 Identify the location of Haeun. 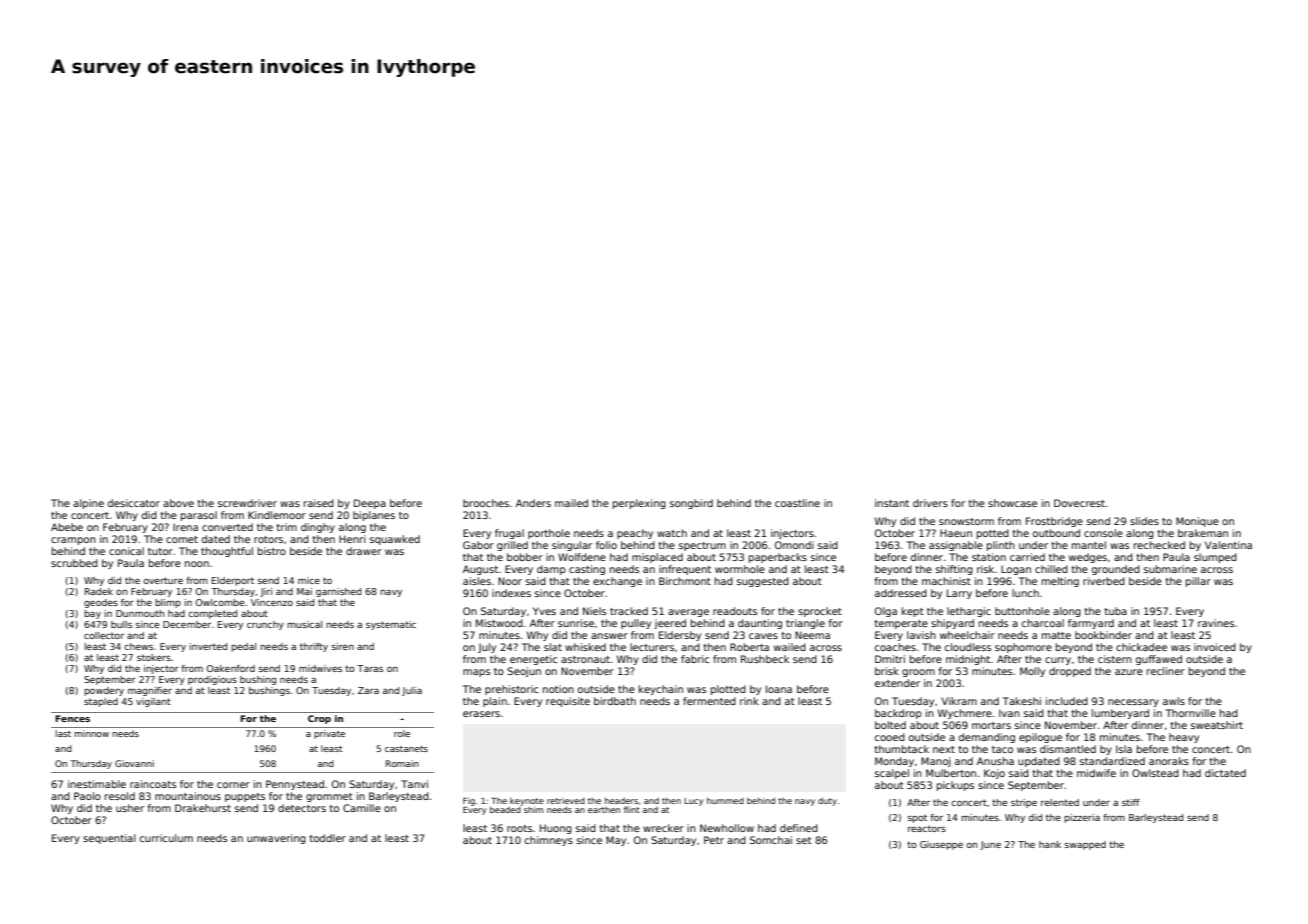
(956, 533).
